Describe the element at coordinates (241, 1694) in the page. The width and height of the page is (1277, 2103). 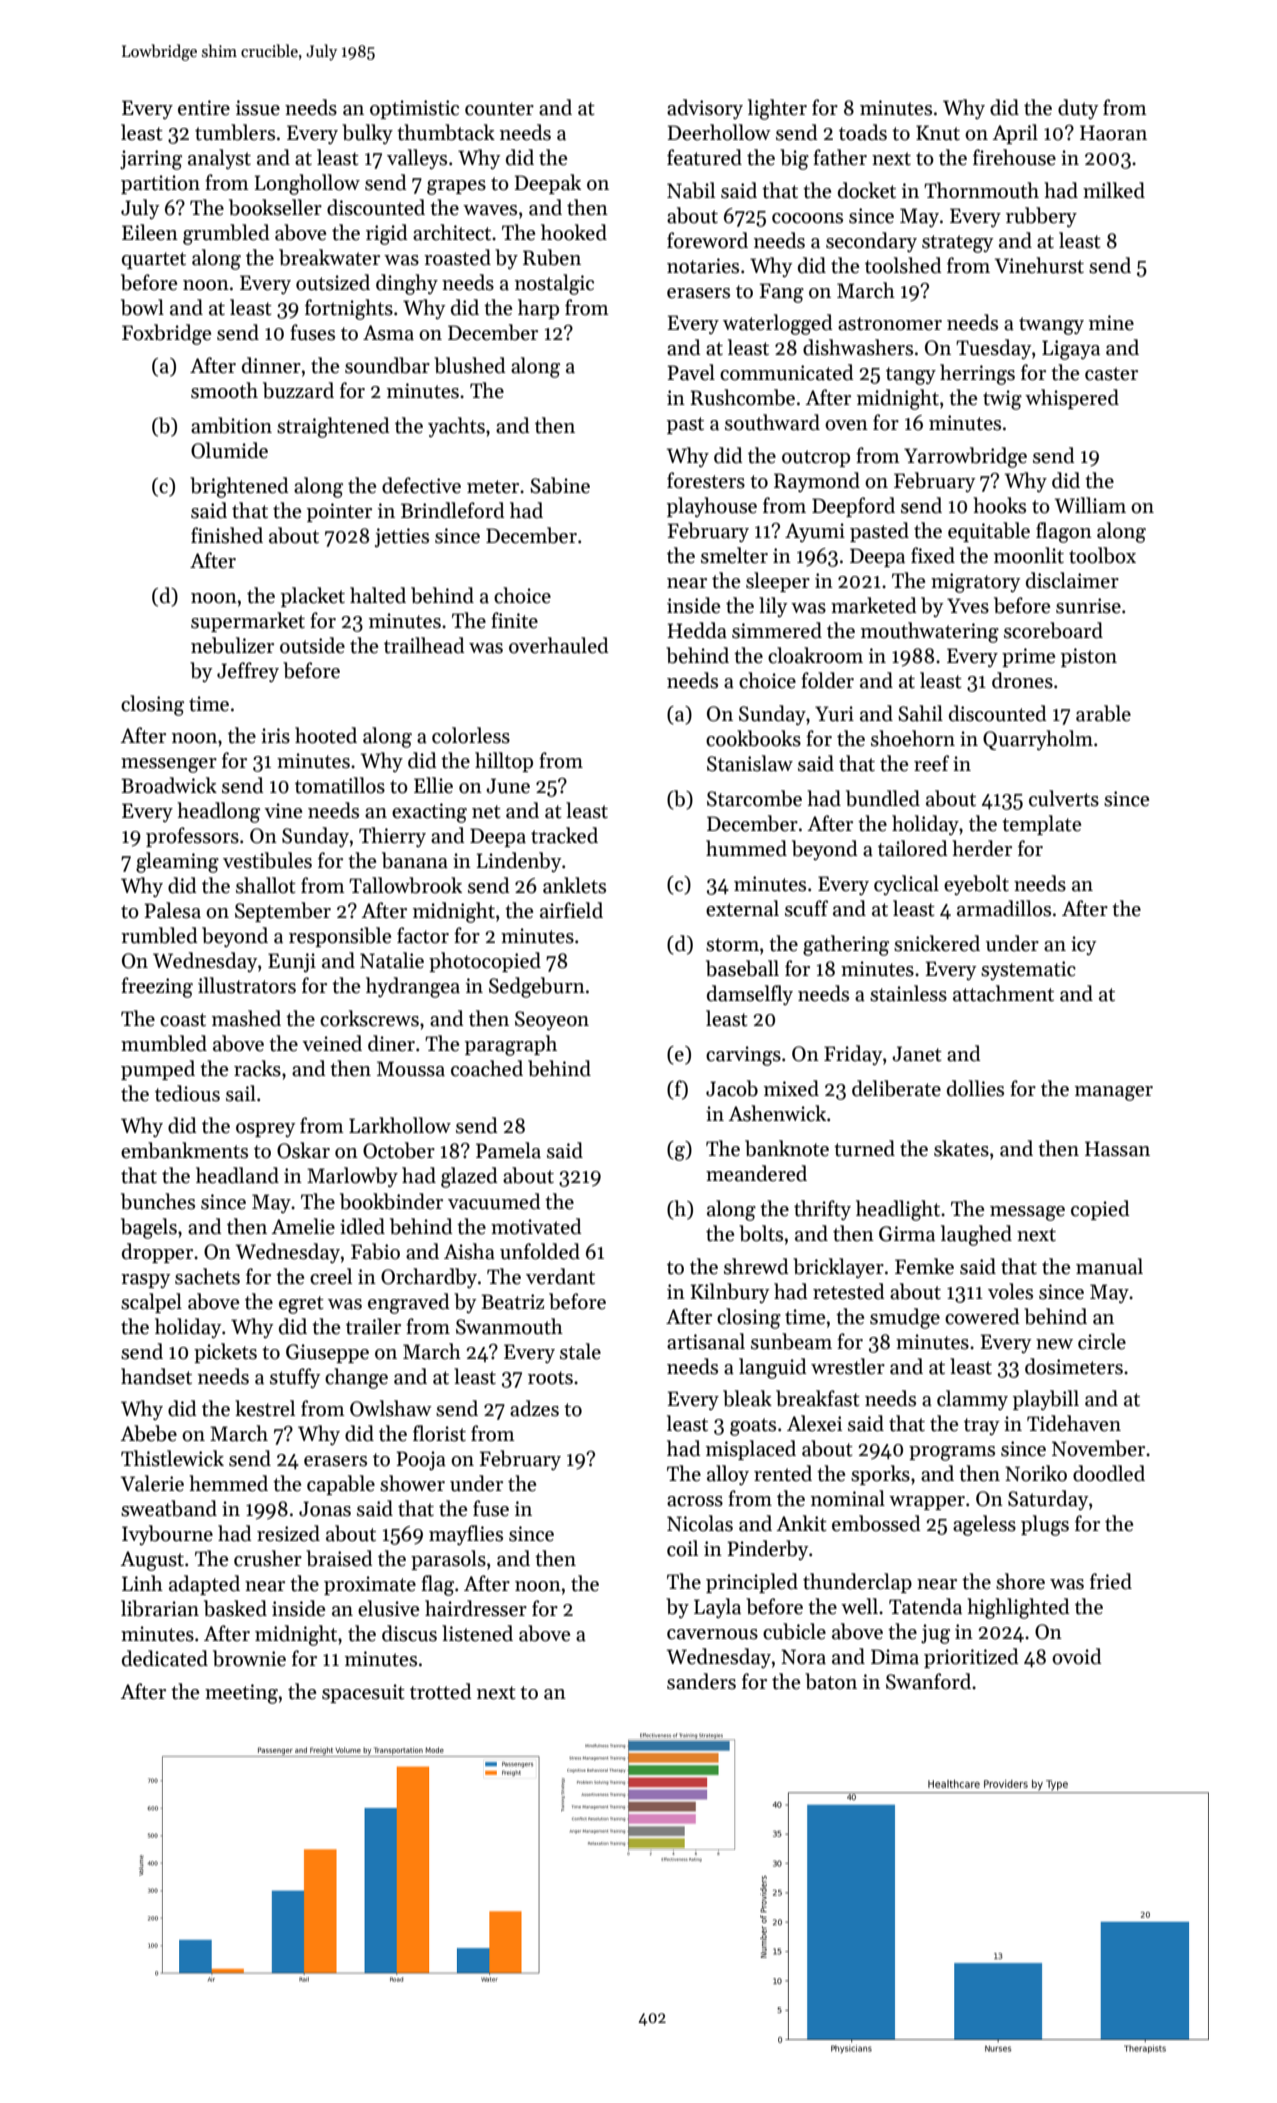
I see `meeting` at that location.
